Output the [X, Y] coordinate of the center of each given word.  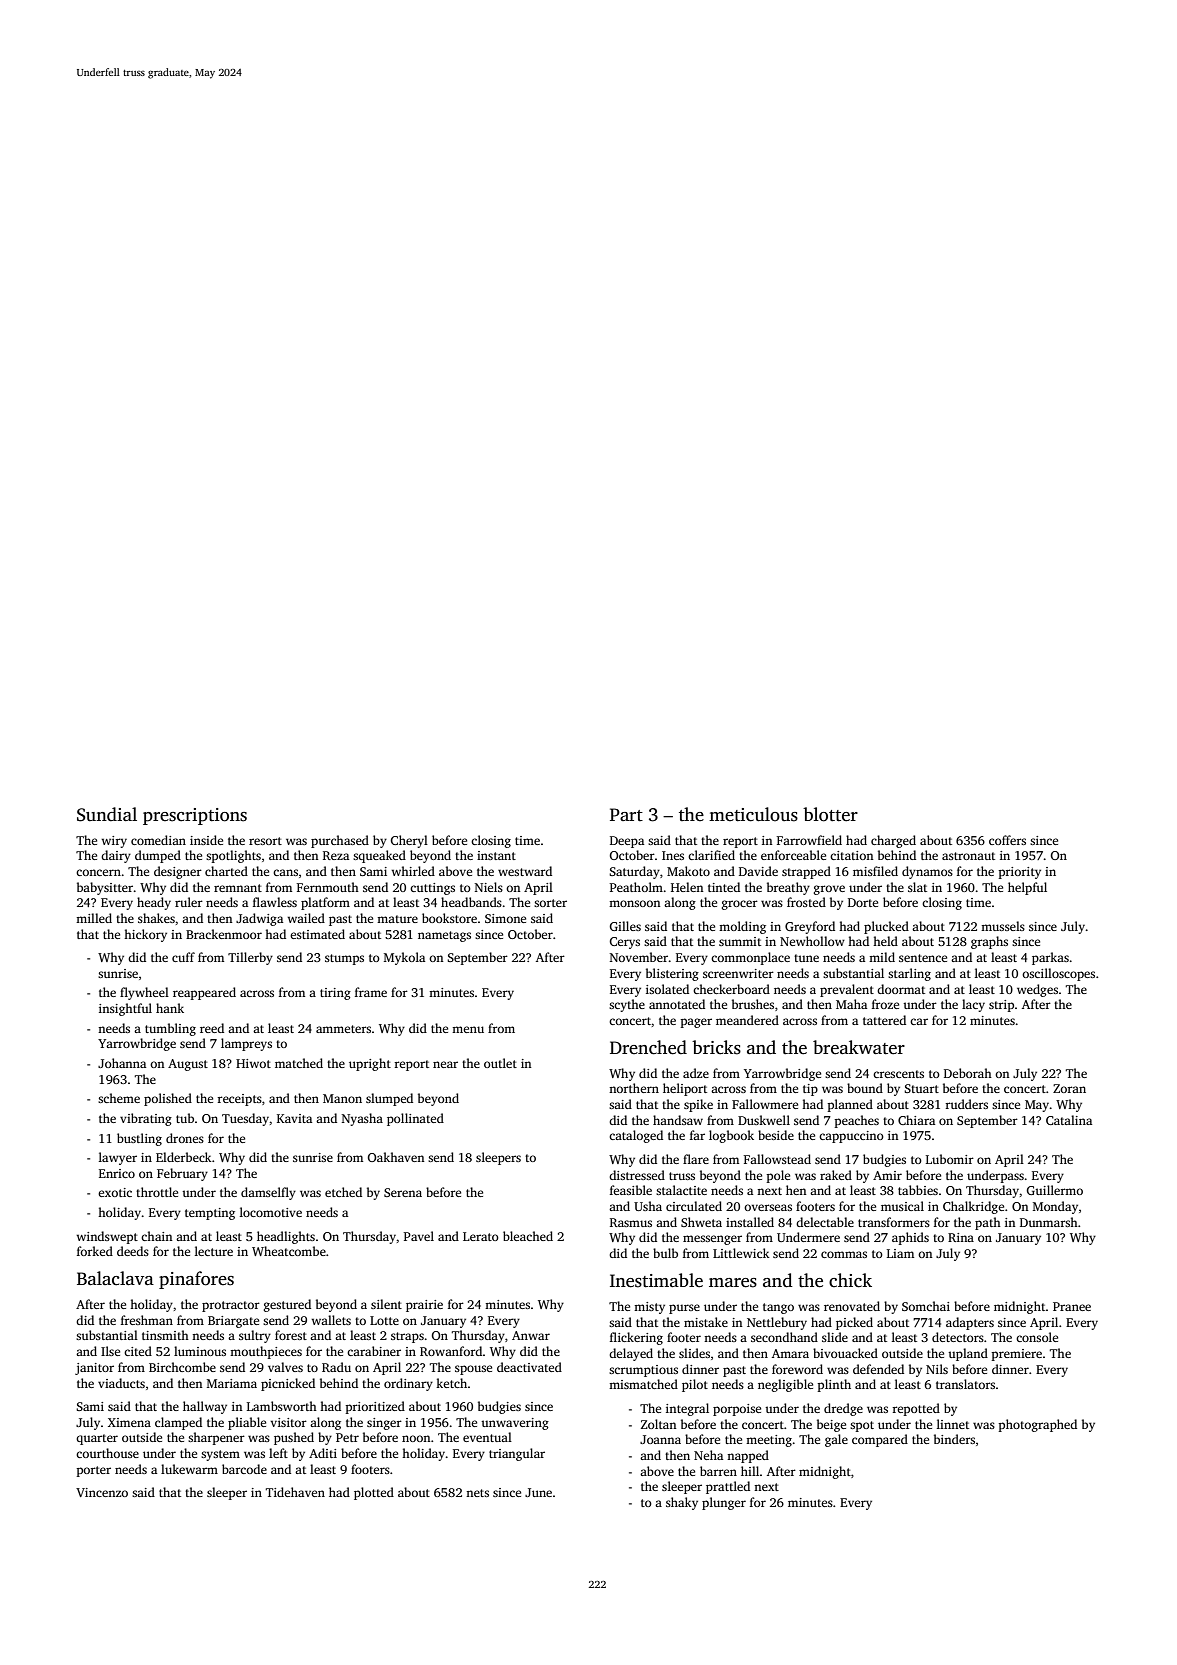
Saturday [634, 872]
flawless [275, 902]
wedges [1037, 990]
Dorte [863, 902]
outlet [500, 1063]
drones [185, 1138]
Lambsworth [282, 1406]
